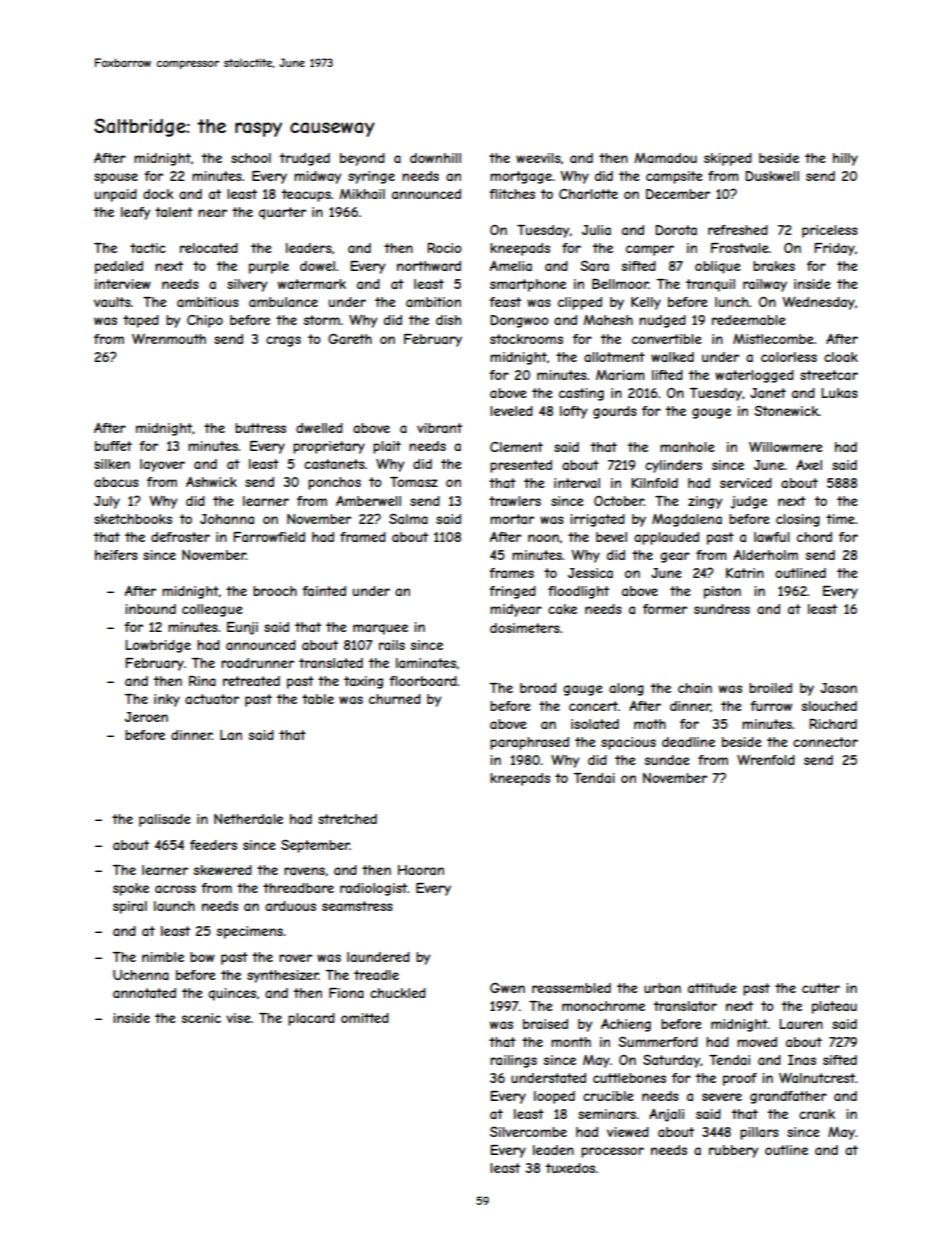 The image size is (952, 1233). What do you see at coordinates (749, 502) in the screenshot?
I see `judge` at bounding box center [749, 502].
